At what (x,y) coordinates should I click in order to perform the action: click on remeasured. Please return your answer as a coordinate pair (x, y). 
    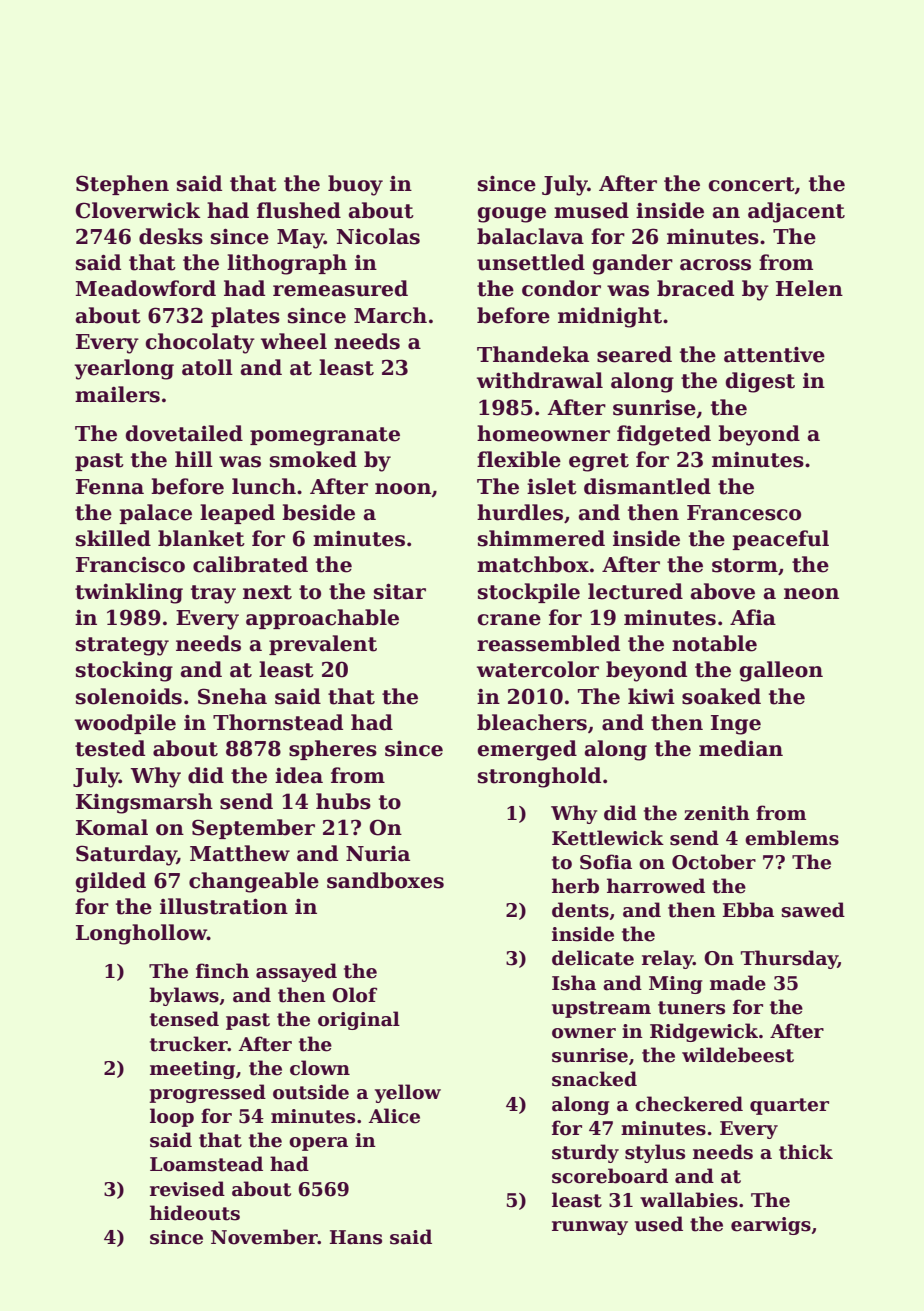
    Looking at the image, I should click on (340, 288).
